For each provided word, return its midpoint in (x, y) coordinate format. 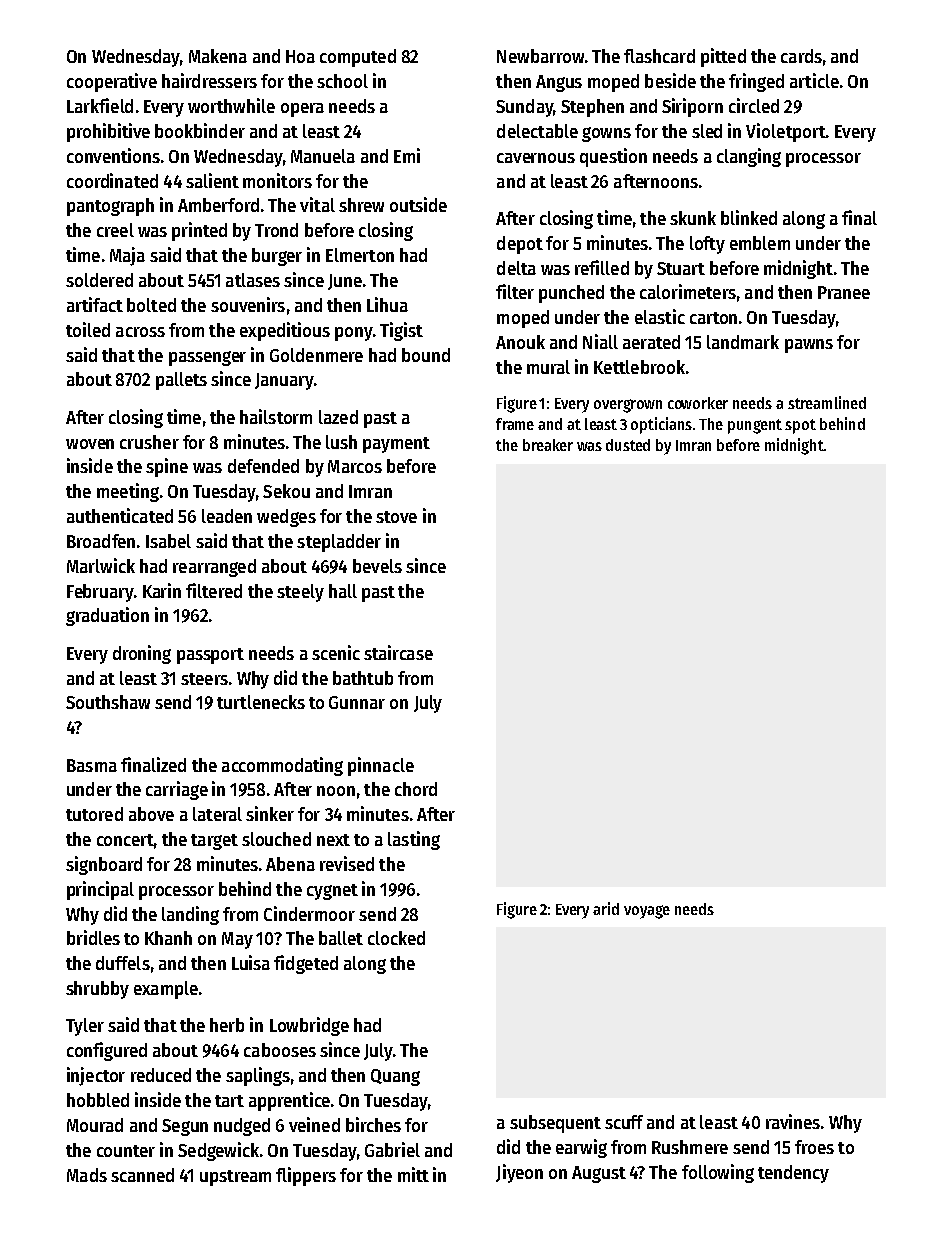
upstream (235, 1178)
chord (416, 789)
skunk (693, 218)
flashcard (659, 56)
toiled (88, 329)
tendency (793, 1174)
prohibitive (108, 132)
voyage (647, 912)
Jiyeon (519, 1173)
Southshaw (108, 702)
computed (358, 58)
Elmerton (360, 255)
